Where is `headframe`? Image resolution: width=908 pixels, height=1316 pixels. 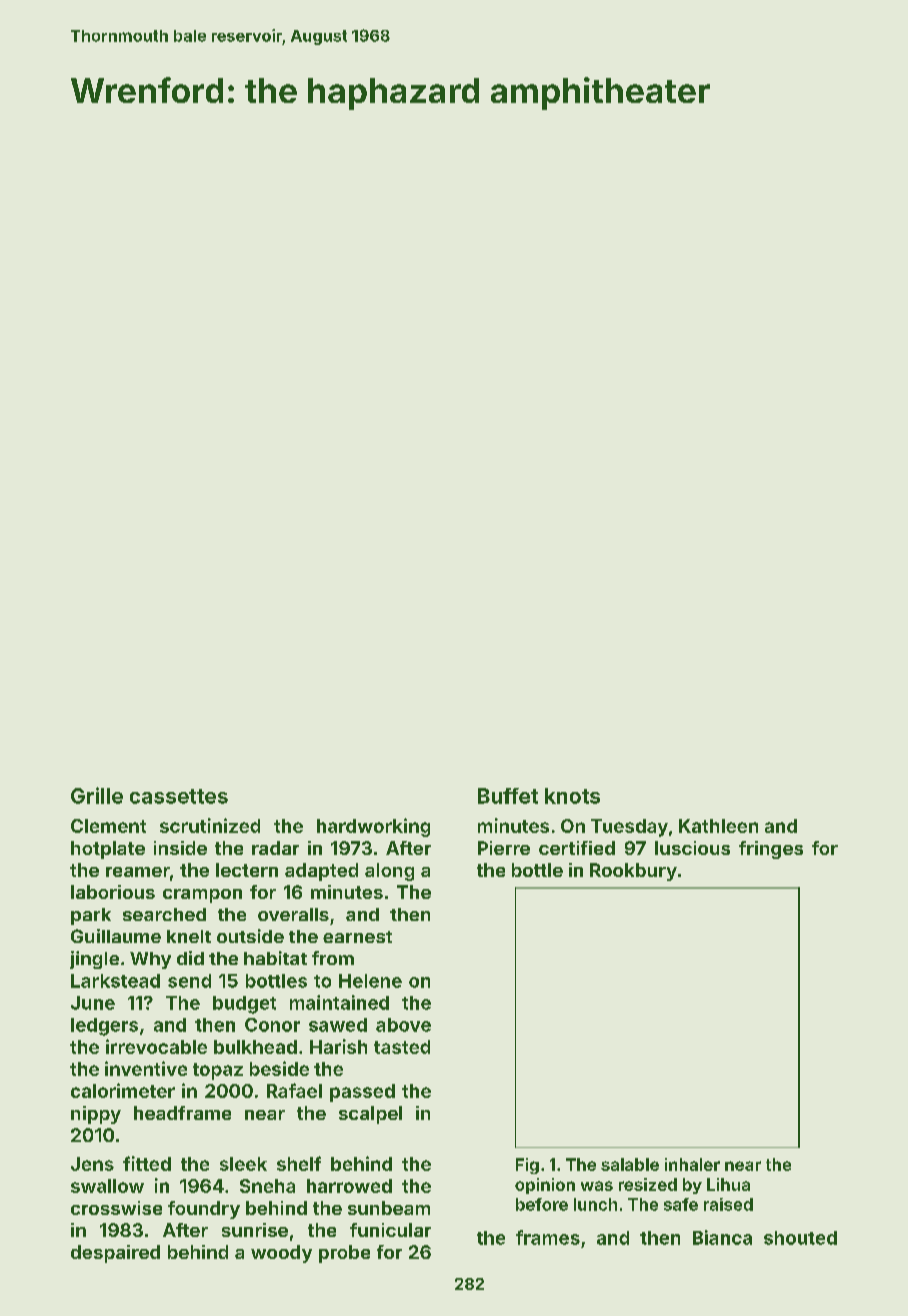
headframe is located at coordinates (182, 1113).
